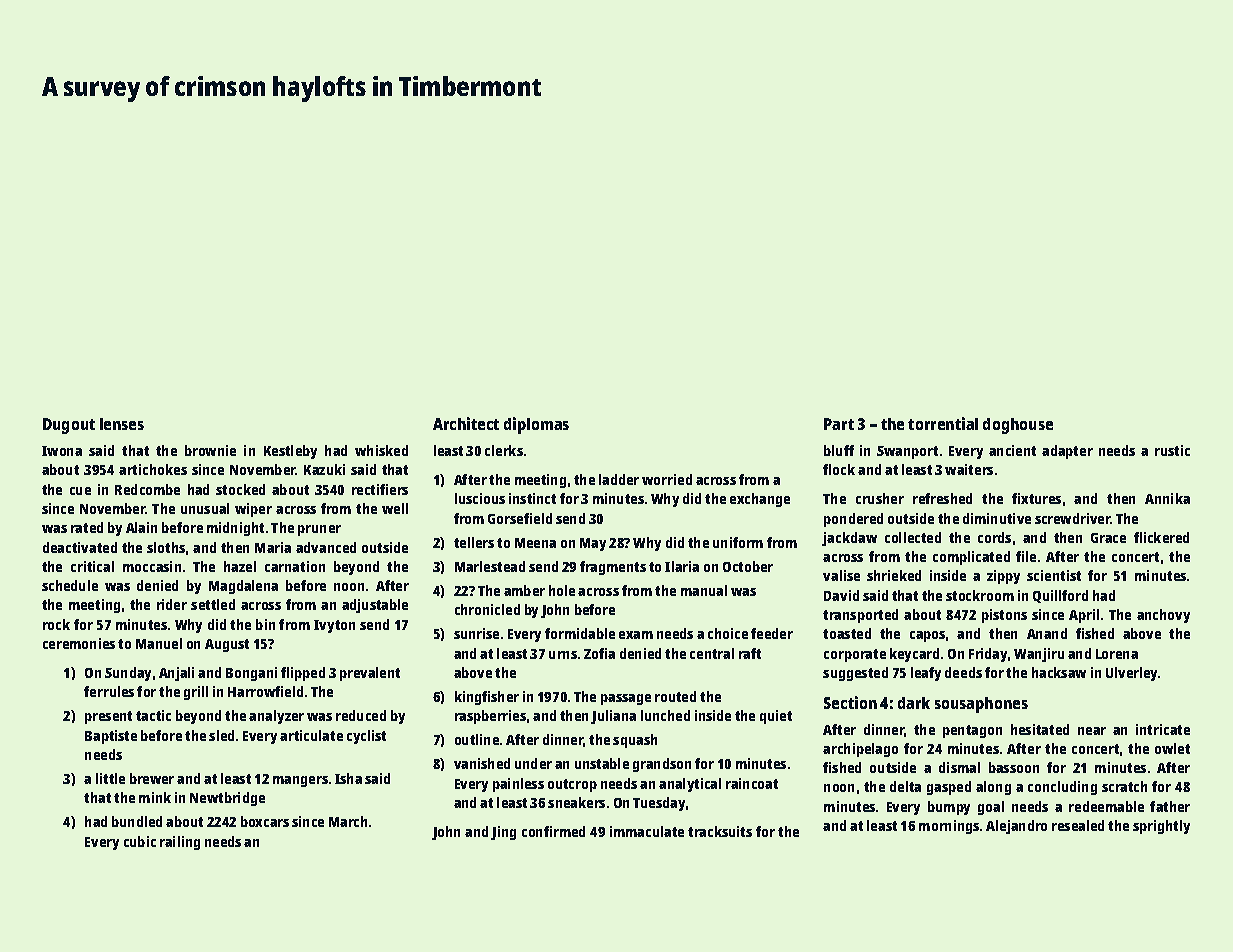  Describe the element at coordinates (92, 566) in the screenshot. I see `critical` at that location.
